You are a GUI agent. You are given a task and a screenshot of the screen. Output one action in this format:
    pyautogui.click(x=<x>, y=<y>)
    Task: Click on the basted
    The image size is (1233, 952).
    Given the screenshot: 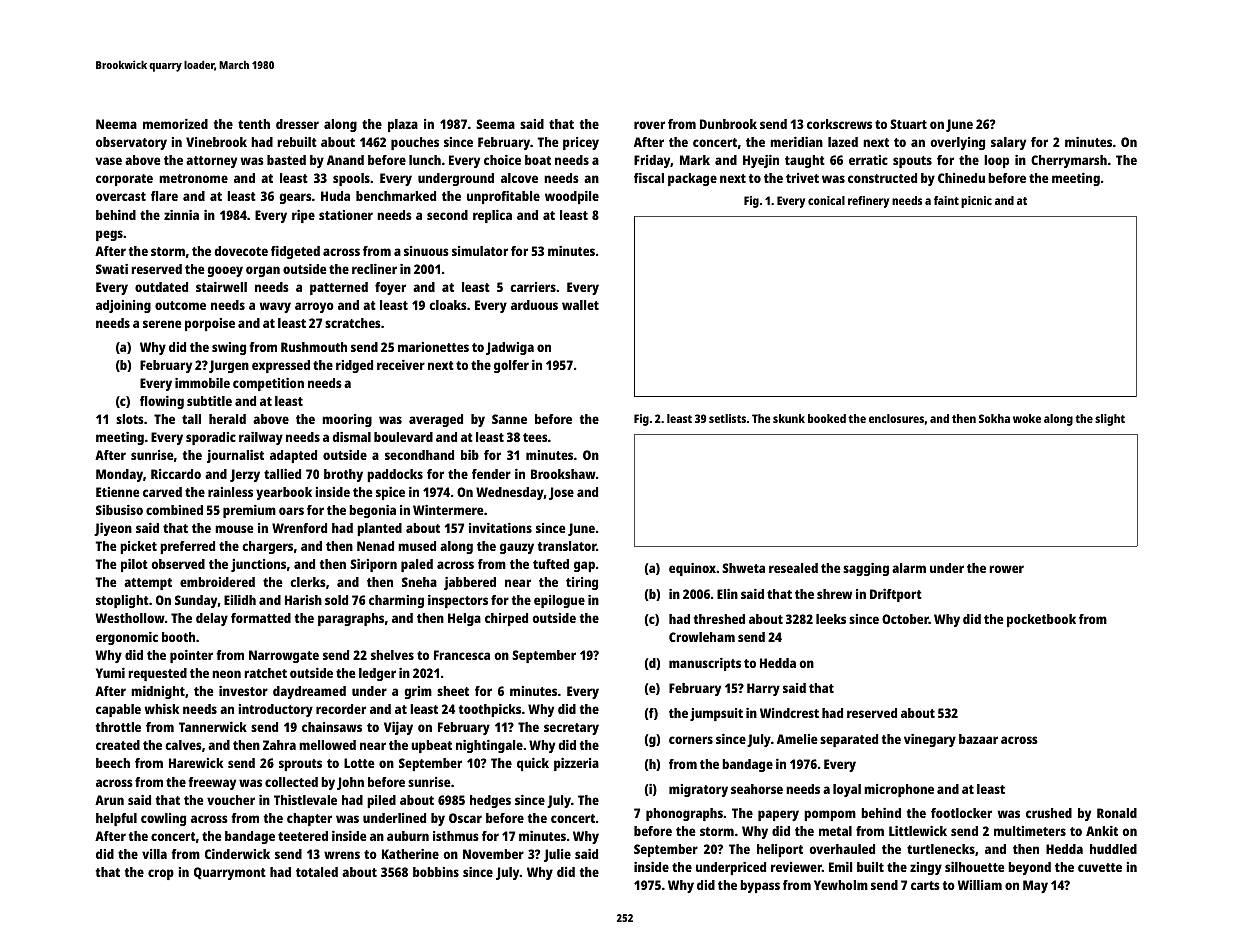 What is the action you would take?
    pyautogui.click(x=286, y=160)
